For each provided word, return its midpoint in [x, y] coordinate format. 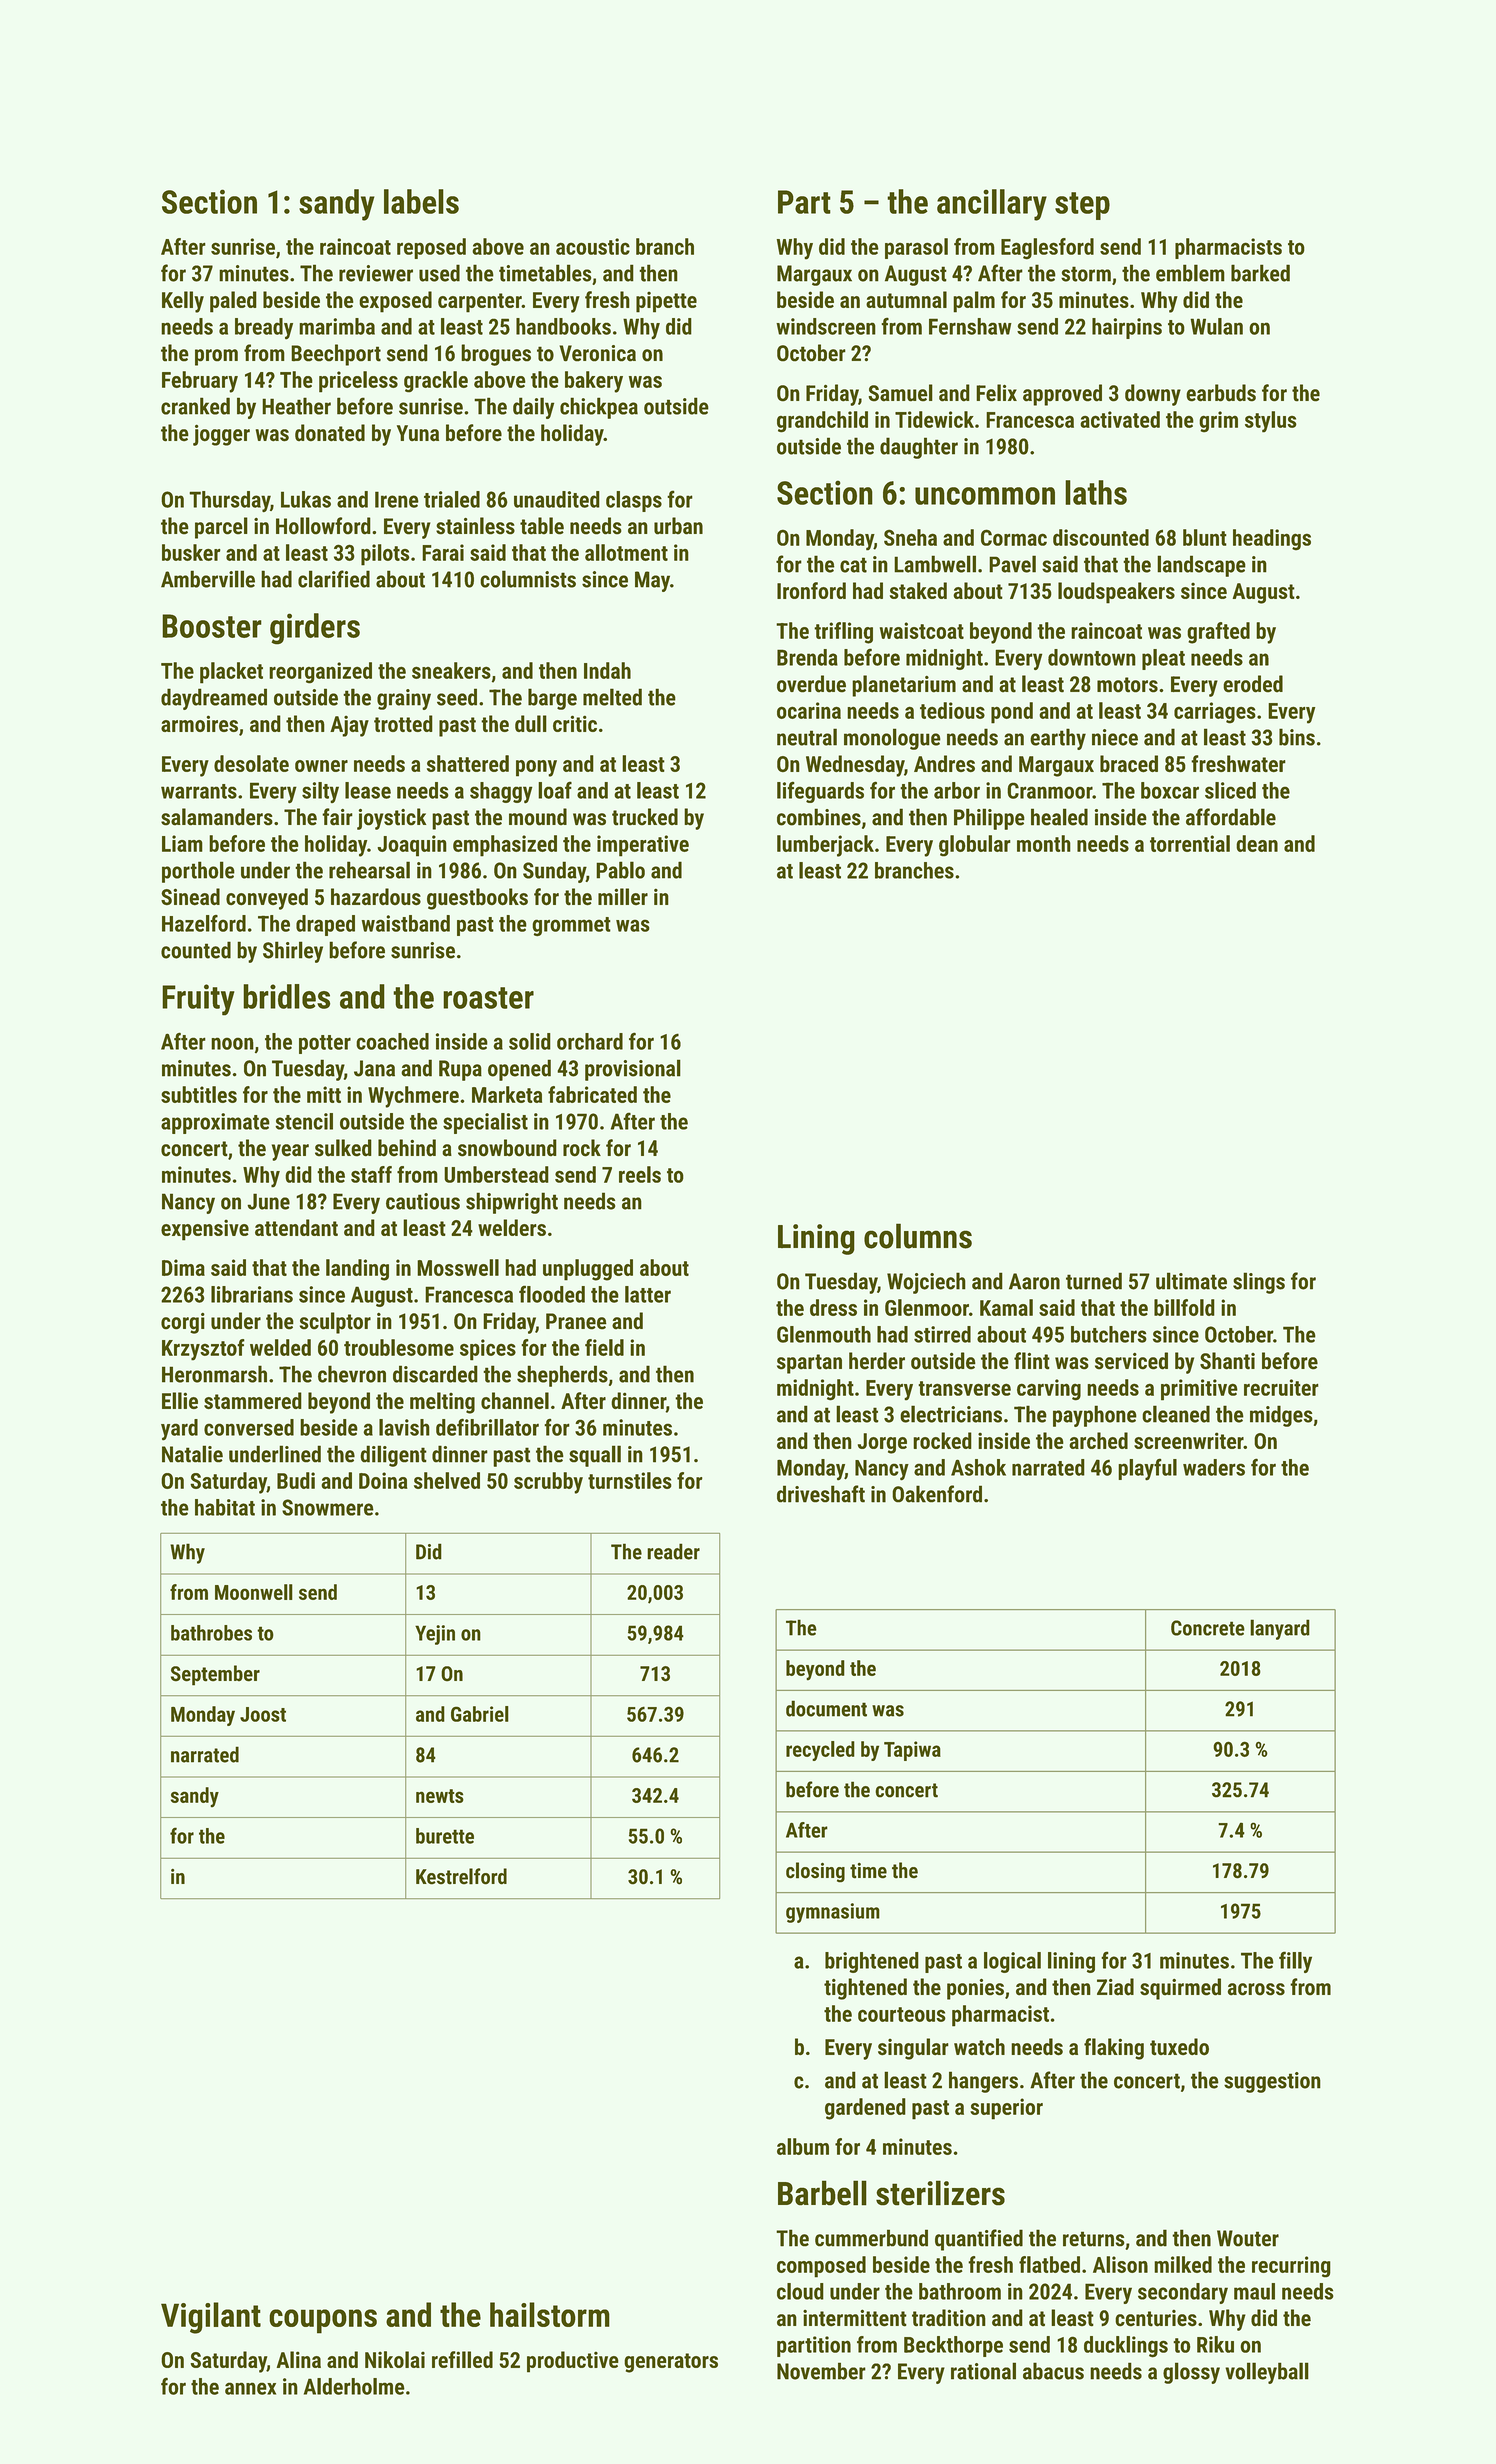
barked [1260, 273]
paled [233, 302]
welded [280, 1347]
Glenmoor [927, 1307]
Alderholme [354, 2386]
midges [1281, 1416]
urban [678, 526]
